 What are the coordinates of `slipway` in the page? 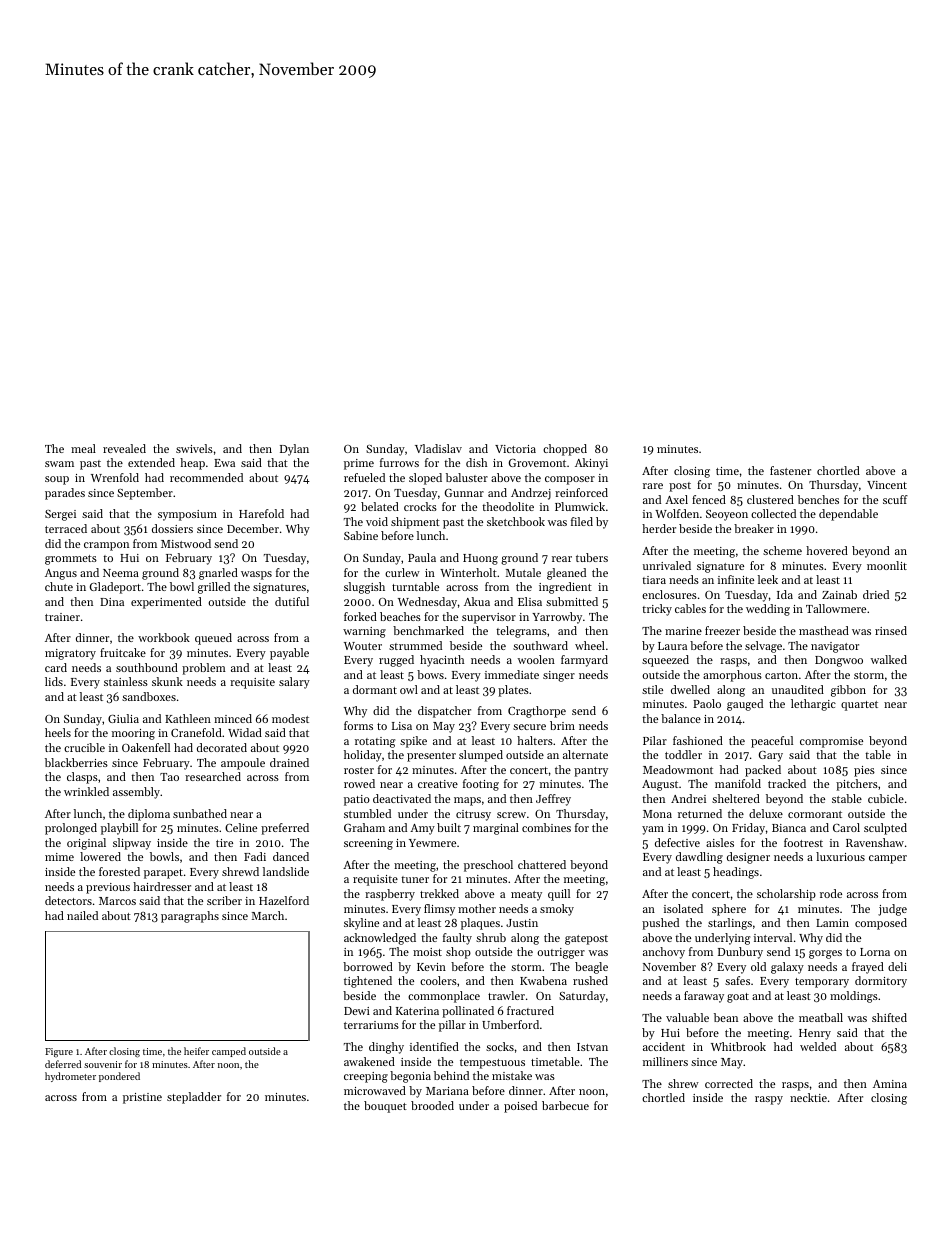 It's located at (132, 844).
